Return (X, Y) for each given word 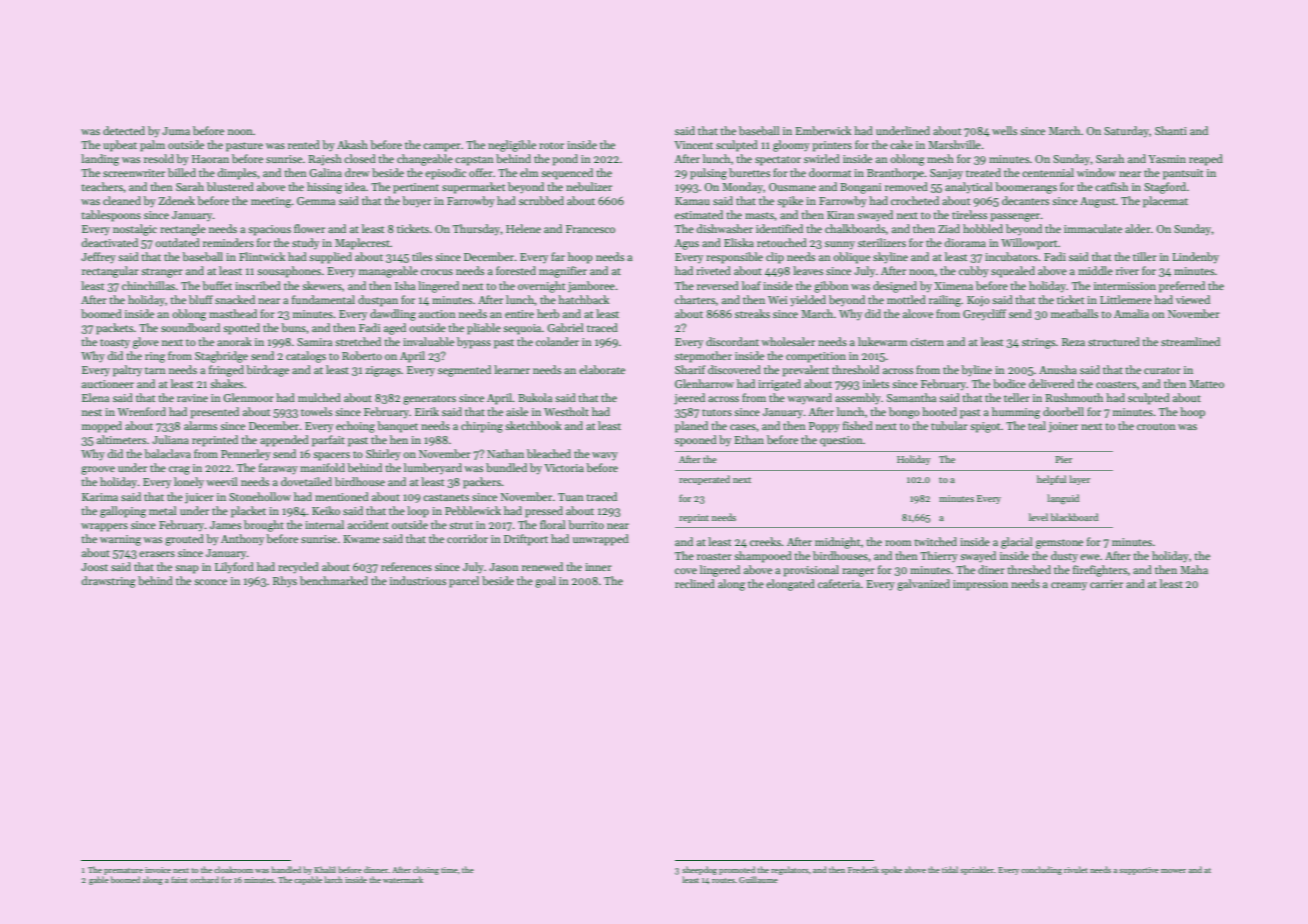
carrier (1106, 584)
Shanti (1171, 130)
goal (545, 582)
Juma (176, 131)
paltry (127, 371)
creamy (1069, 586)
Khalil (325, 869)
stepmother (703, 357)
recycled (298, 568)
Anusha (1058, 369)
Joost (94, 567)
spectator (778, 161)
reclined (695, 583)
